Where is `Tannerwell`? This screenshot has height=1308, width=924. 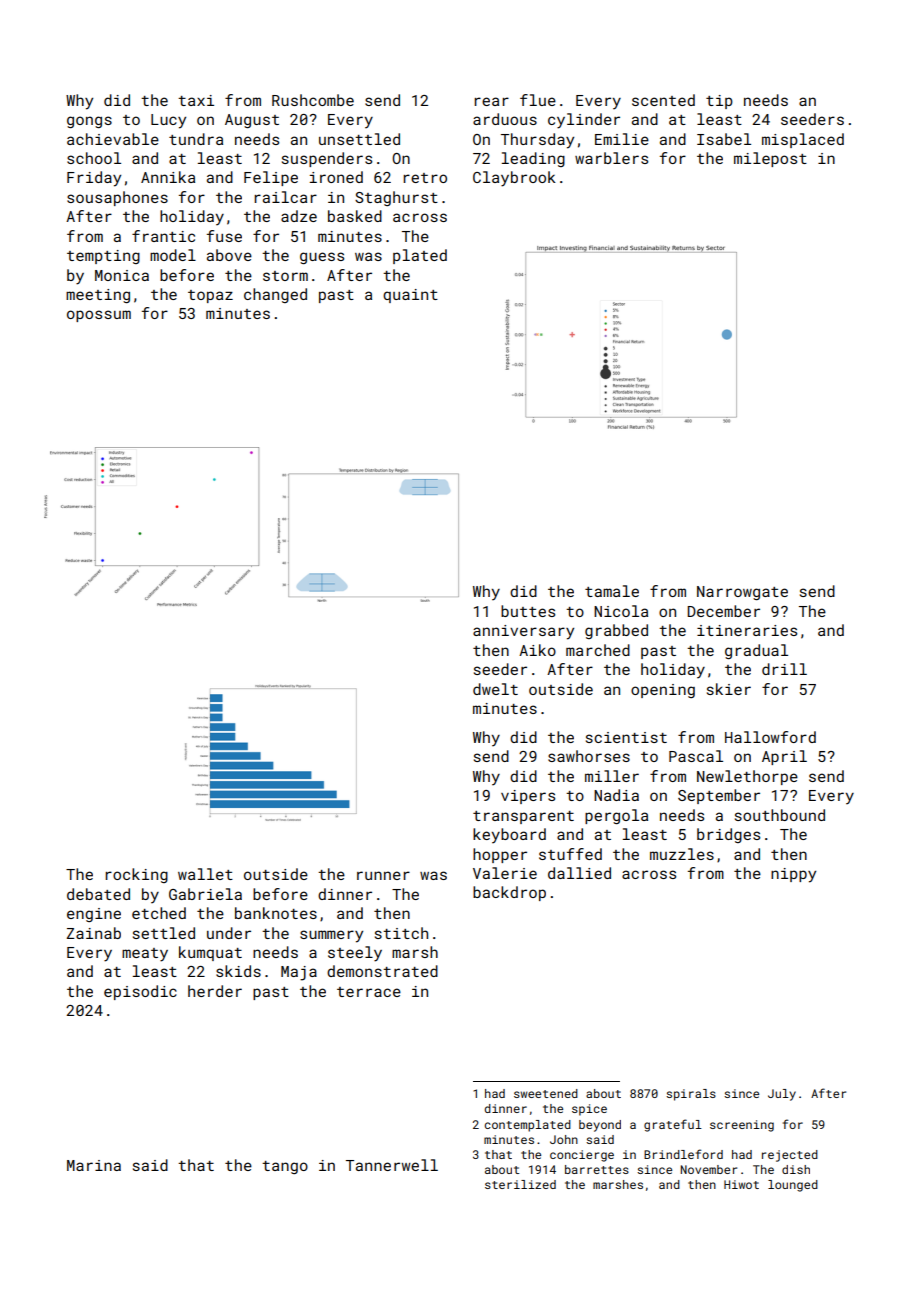
Tannerwell is located at coordinates (392, 1165).
